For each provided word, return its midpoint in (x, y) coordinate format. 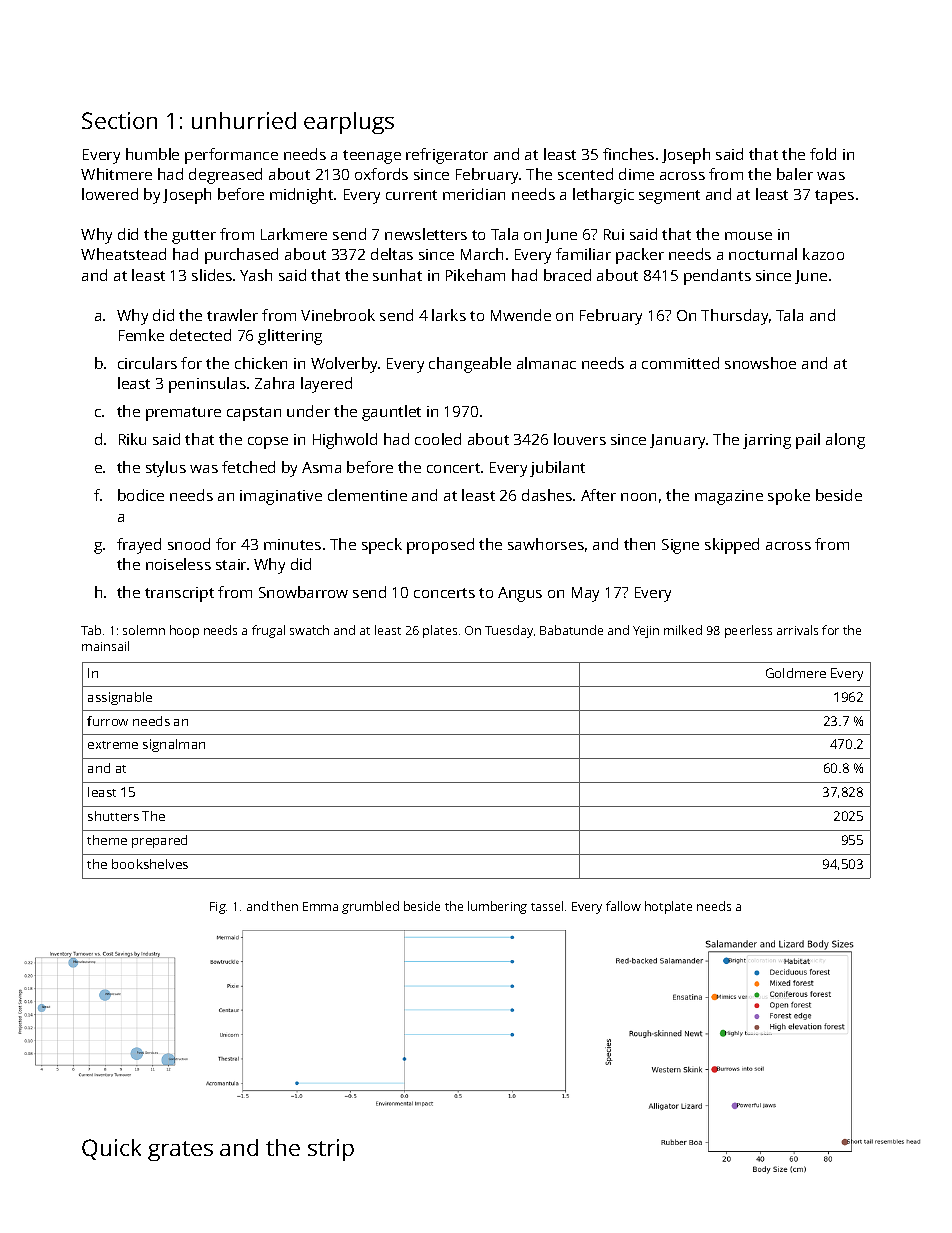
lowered (110, 194)
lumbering (497, 907)
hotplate (668, 907)
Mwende (521, 315)
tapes (834, 197)
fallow (623, 906)
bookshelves (150, 864)
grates (180, 1151)
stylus (166, 469)
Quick (111, 1149)
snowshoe (760, 363)
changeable (470, 365)
